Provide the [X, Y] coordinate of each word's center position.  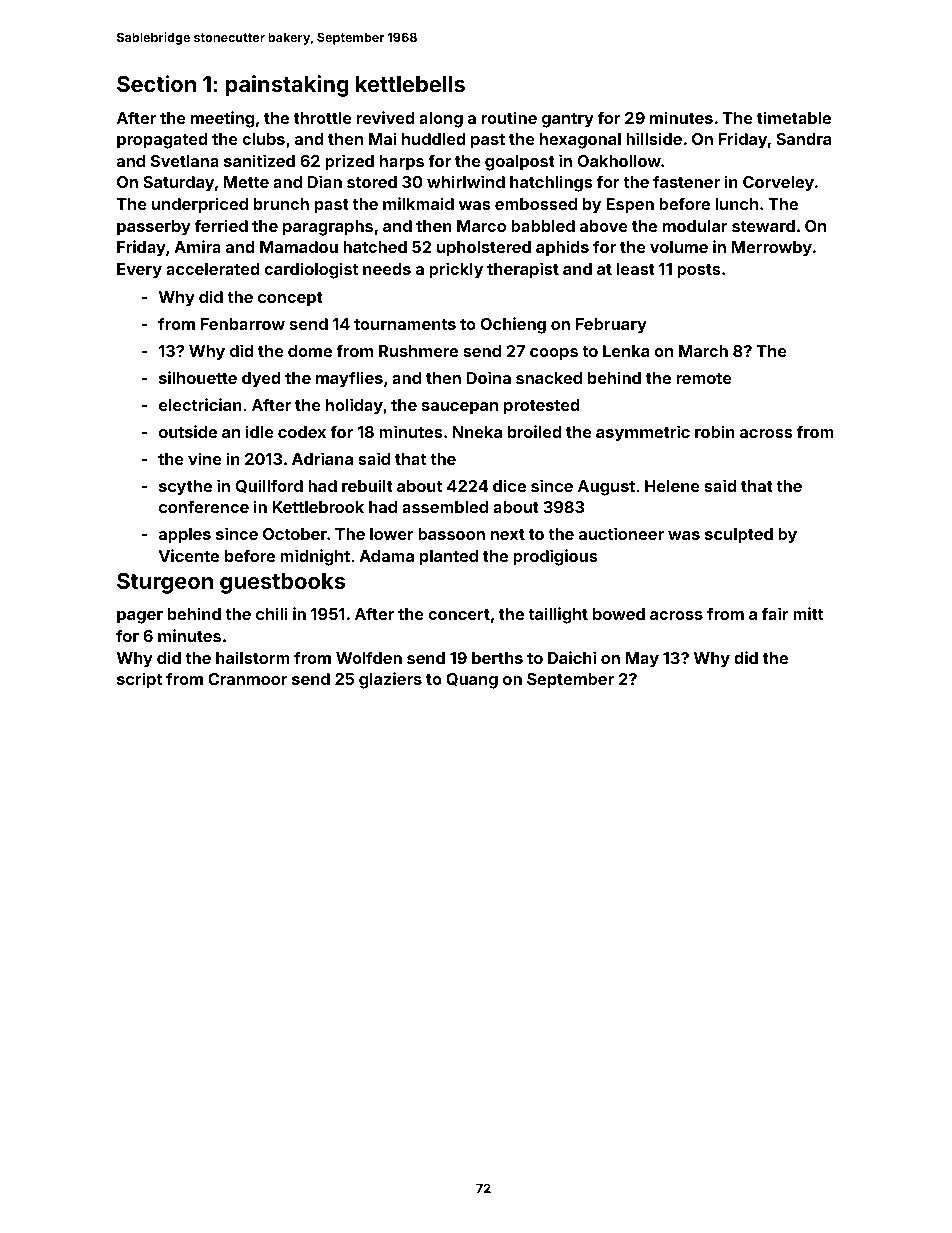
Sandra [803, 139]
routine [509, 117]
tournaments [405, 324]
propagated [162, 141]
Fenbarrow [243, 324]
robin [715, 431]
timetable [794, 117]
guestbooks [282, 583]
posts [699, 271]
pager [140, 617]
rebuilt [367, 485]
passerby [154, 228]
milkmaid [418, 203]
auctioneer [621, 533]
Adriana [322, 458]
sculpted [739, 536]
